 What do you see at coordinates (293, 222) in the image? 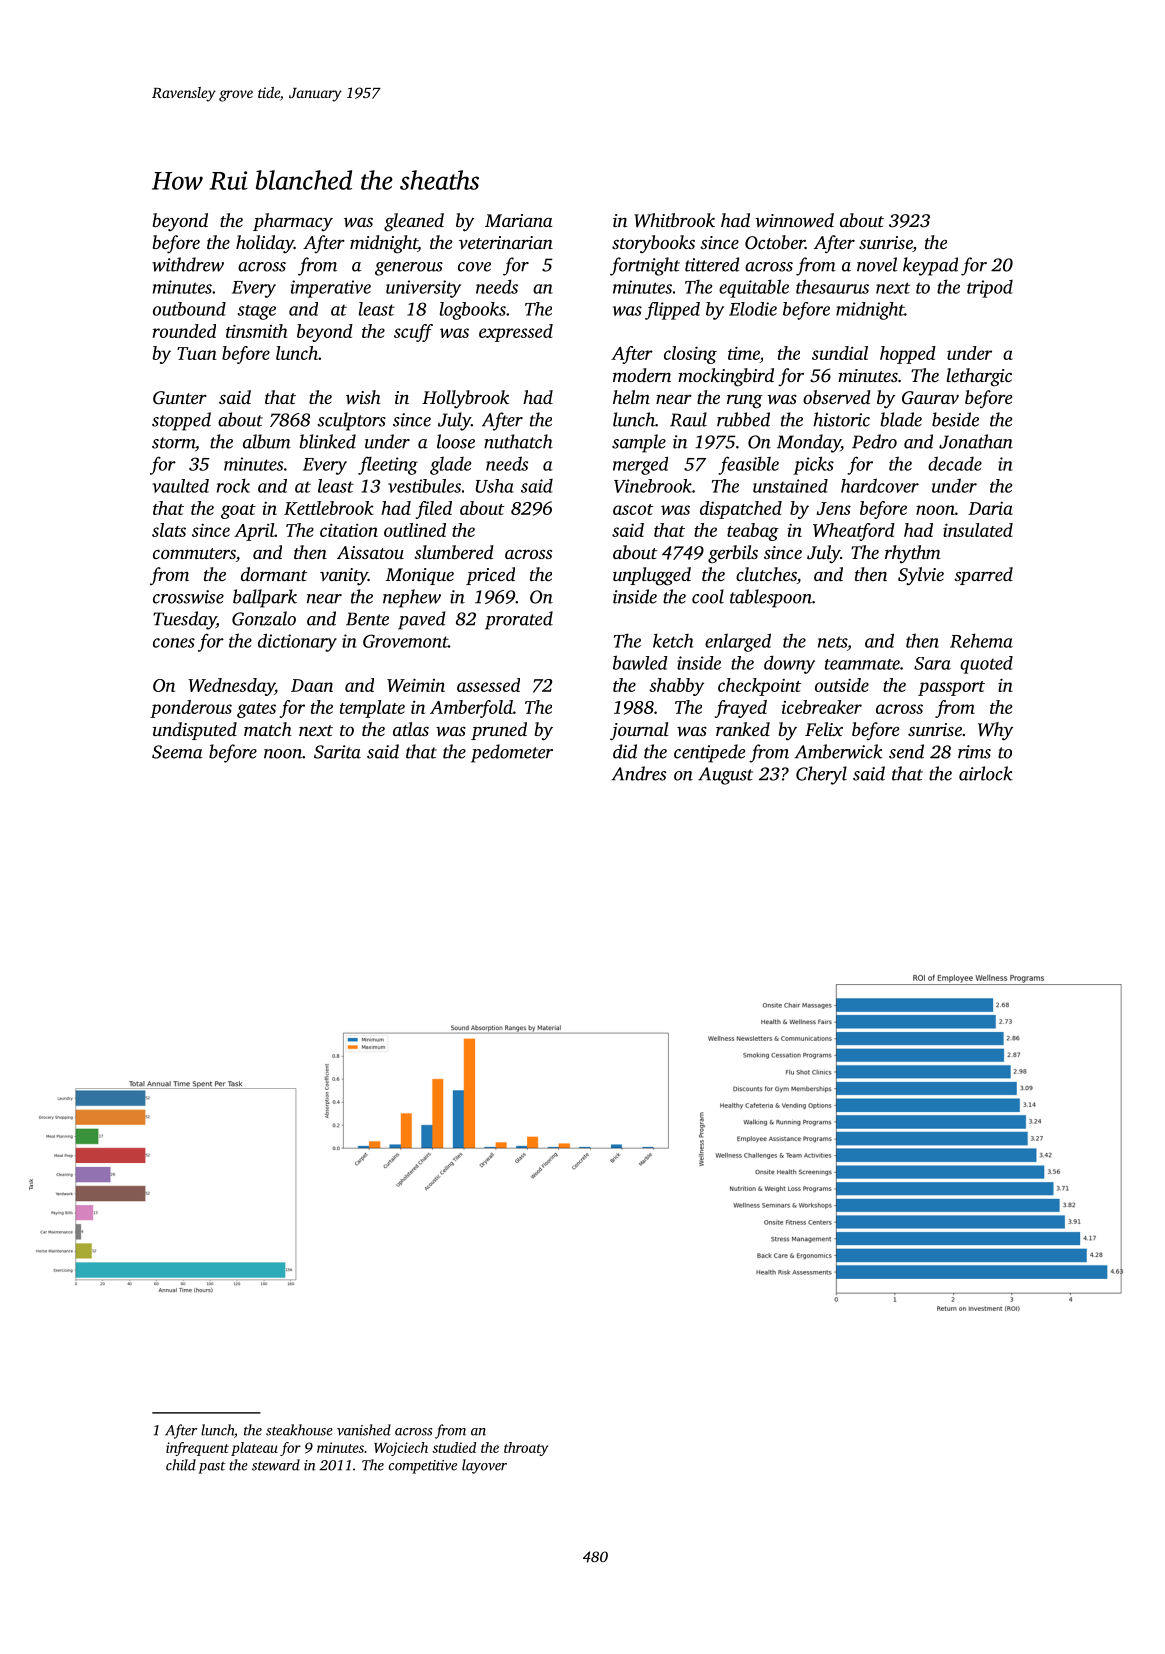
I see `pharmacy` at bounding box center [293, 222].
